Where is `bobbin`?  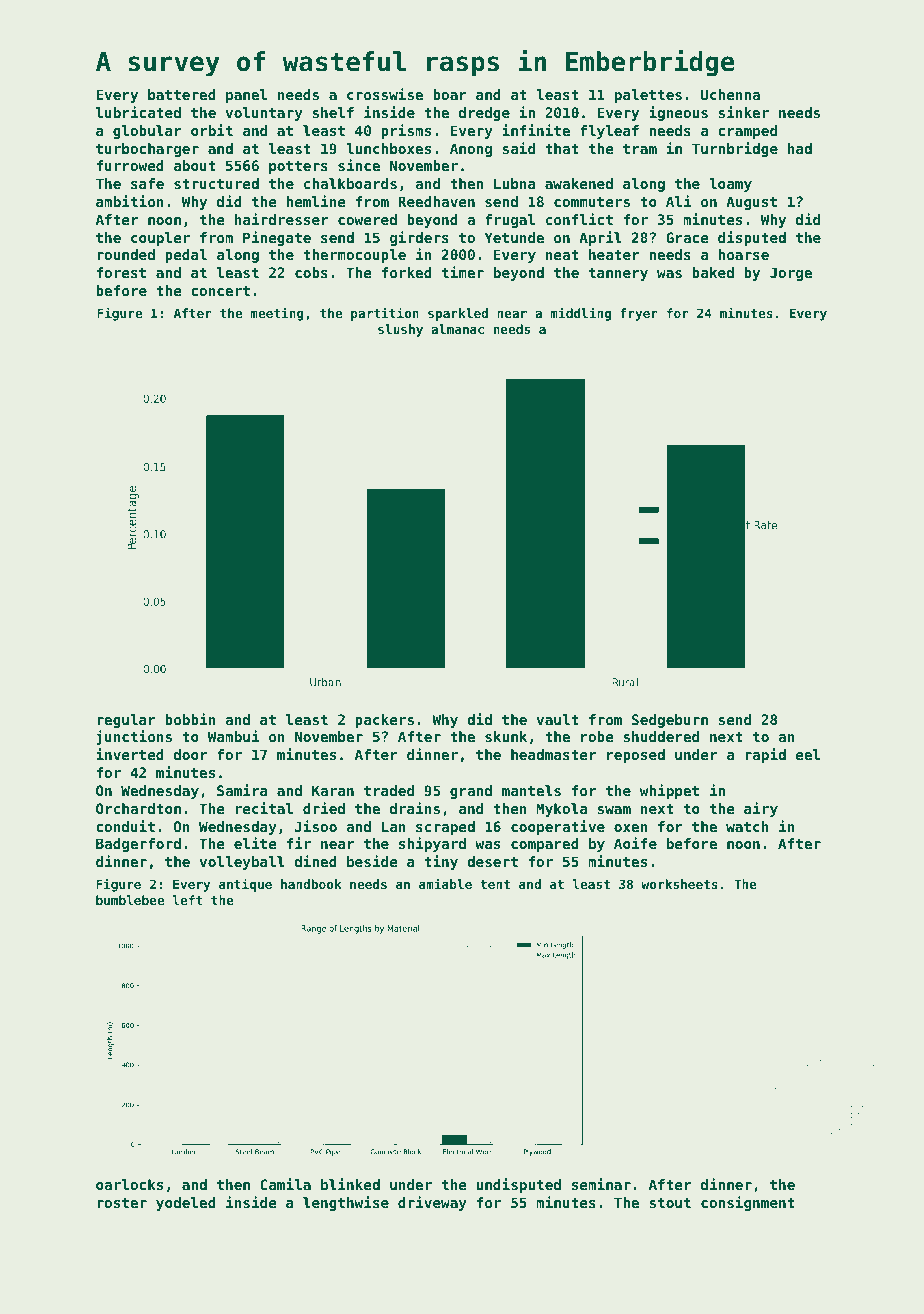
bobbin is located at coordinates (190, 719).
